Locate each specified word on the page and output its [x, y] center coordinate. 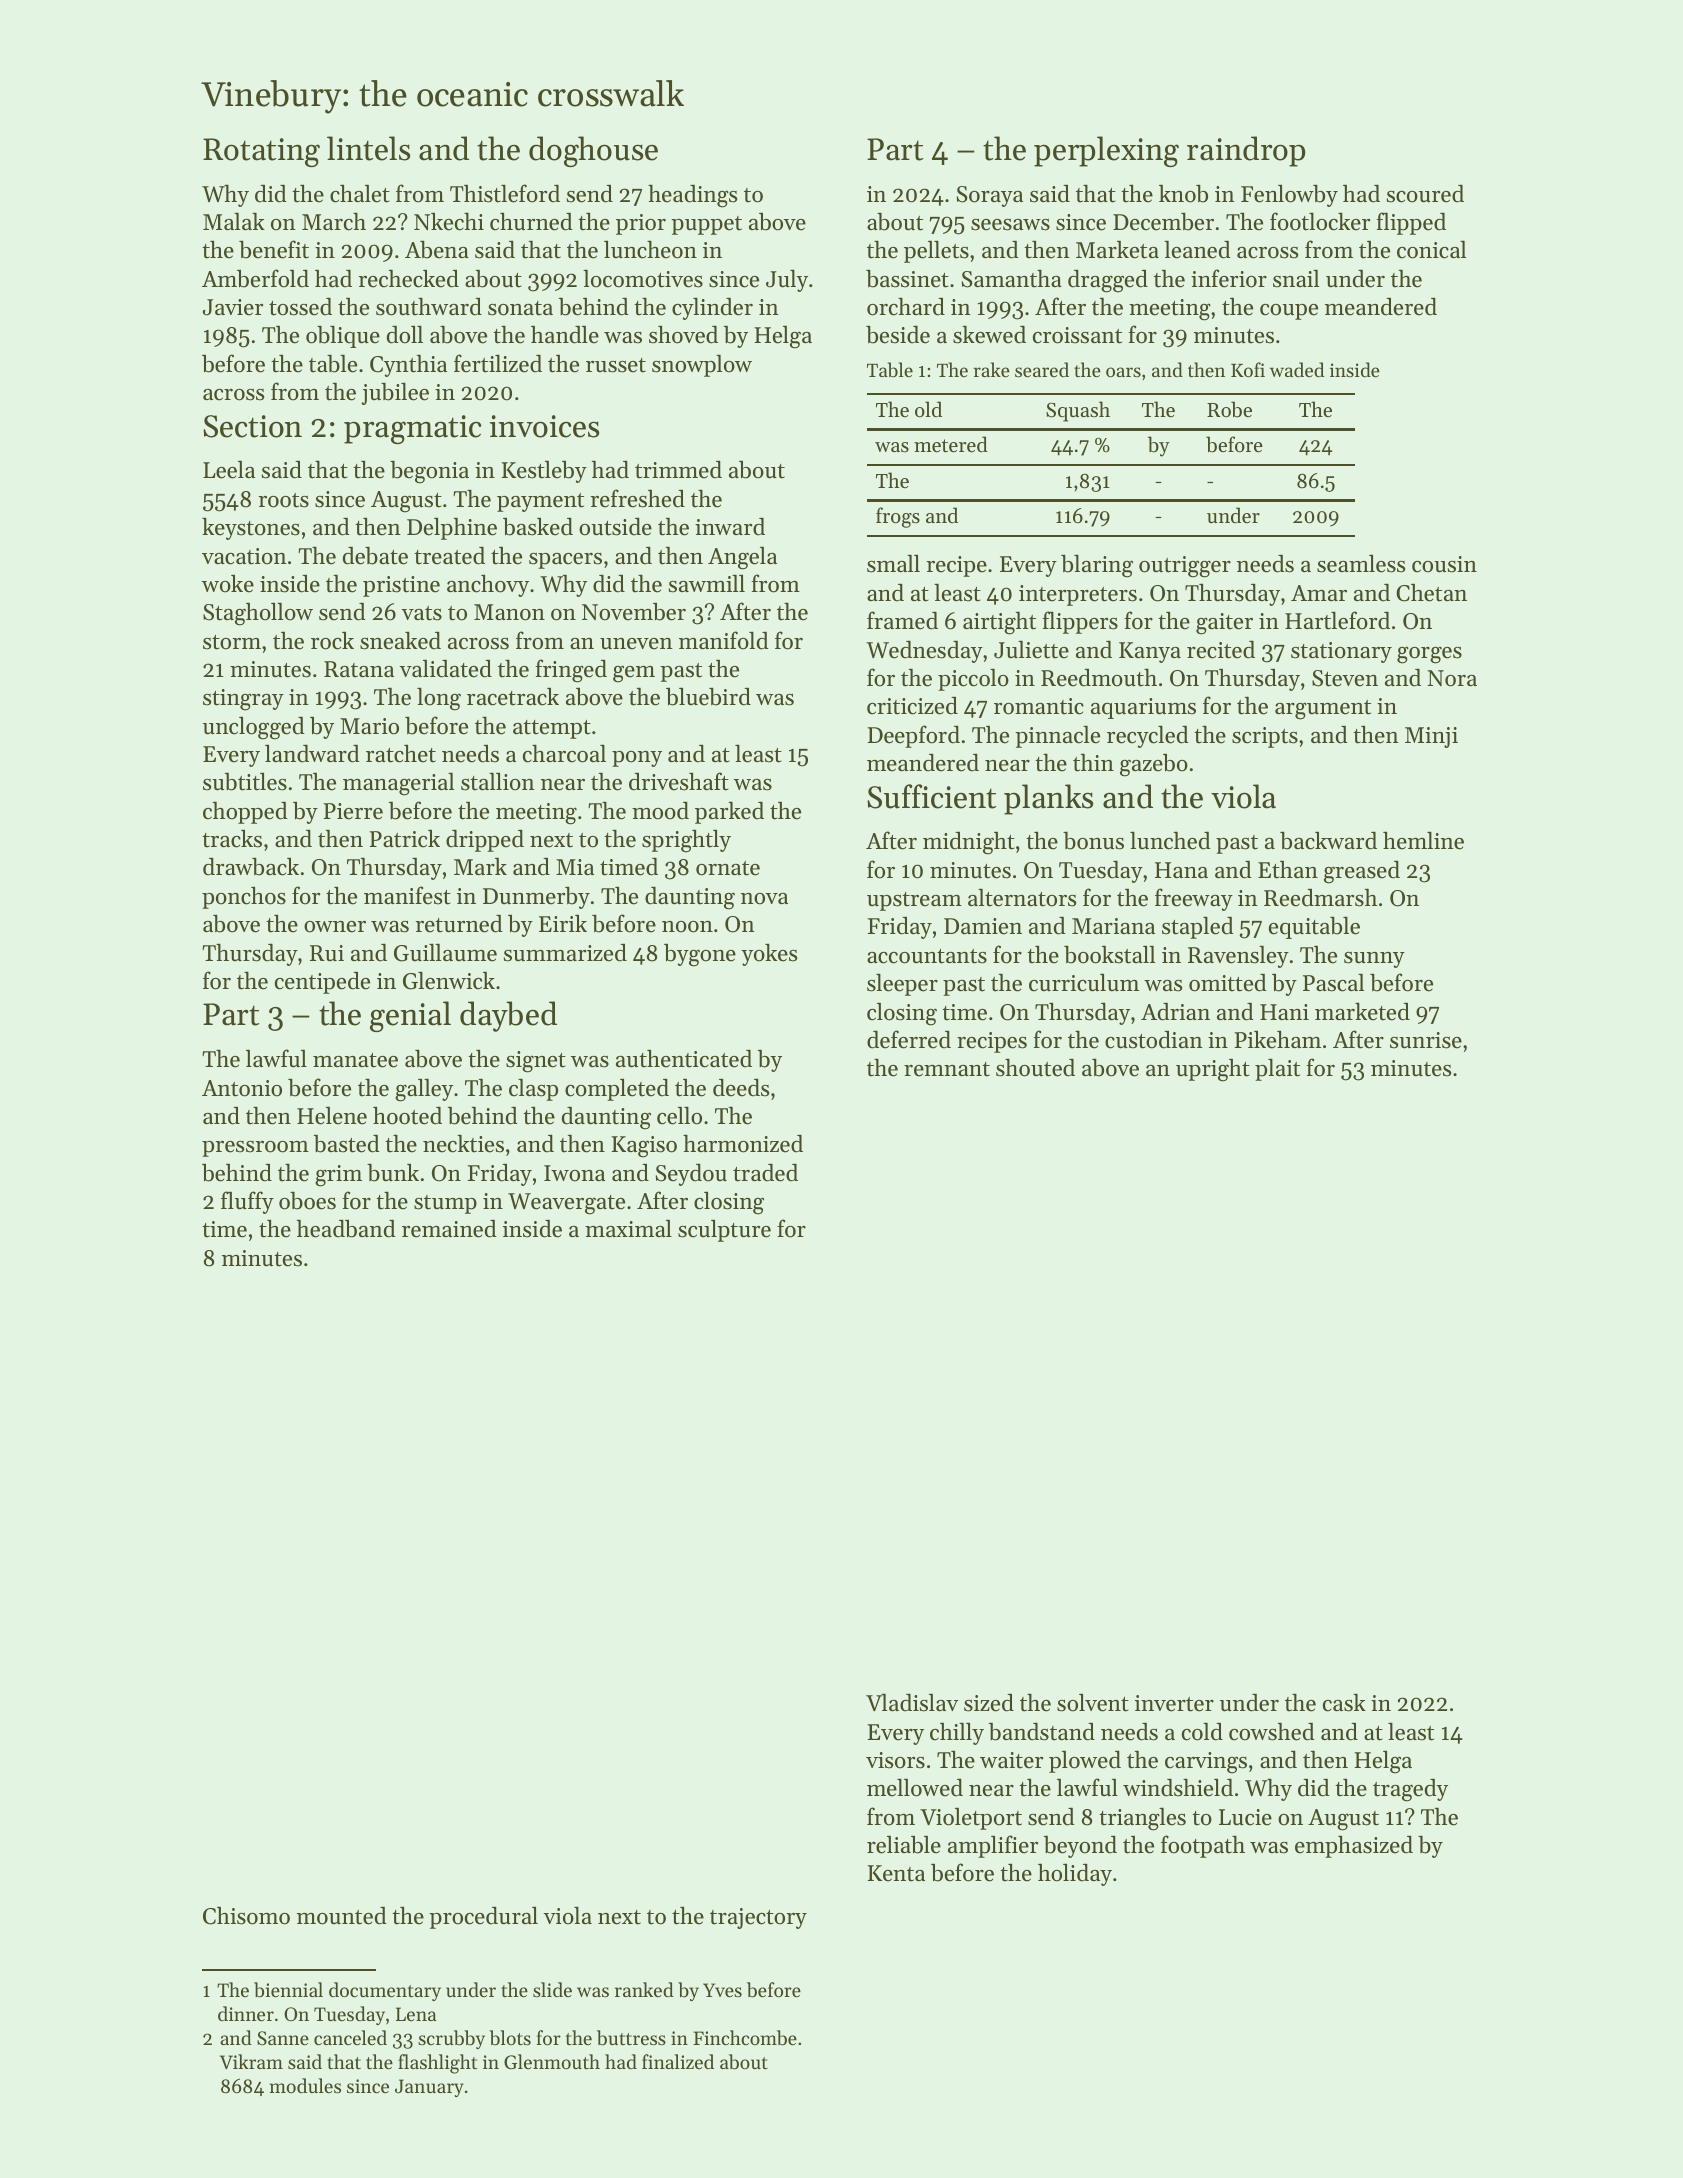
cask [1344, 1702]
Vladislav [912, 1702]
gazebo [1154, 765]
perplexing [1106, 151]
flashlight [437, 2064]
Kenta [896, 1873]
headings [692, 196]
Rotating [261, 152]
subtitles [245, 781]
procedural [483, 1917]
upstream [914, 901]
